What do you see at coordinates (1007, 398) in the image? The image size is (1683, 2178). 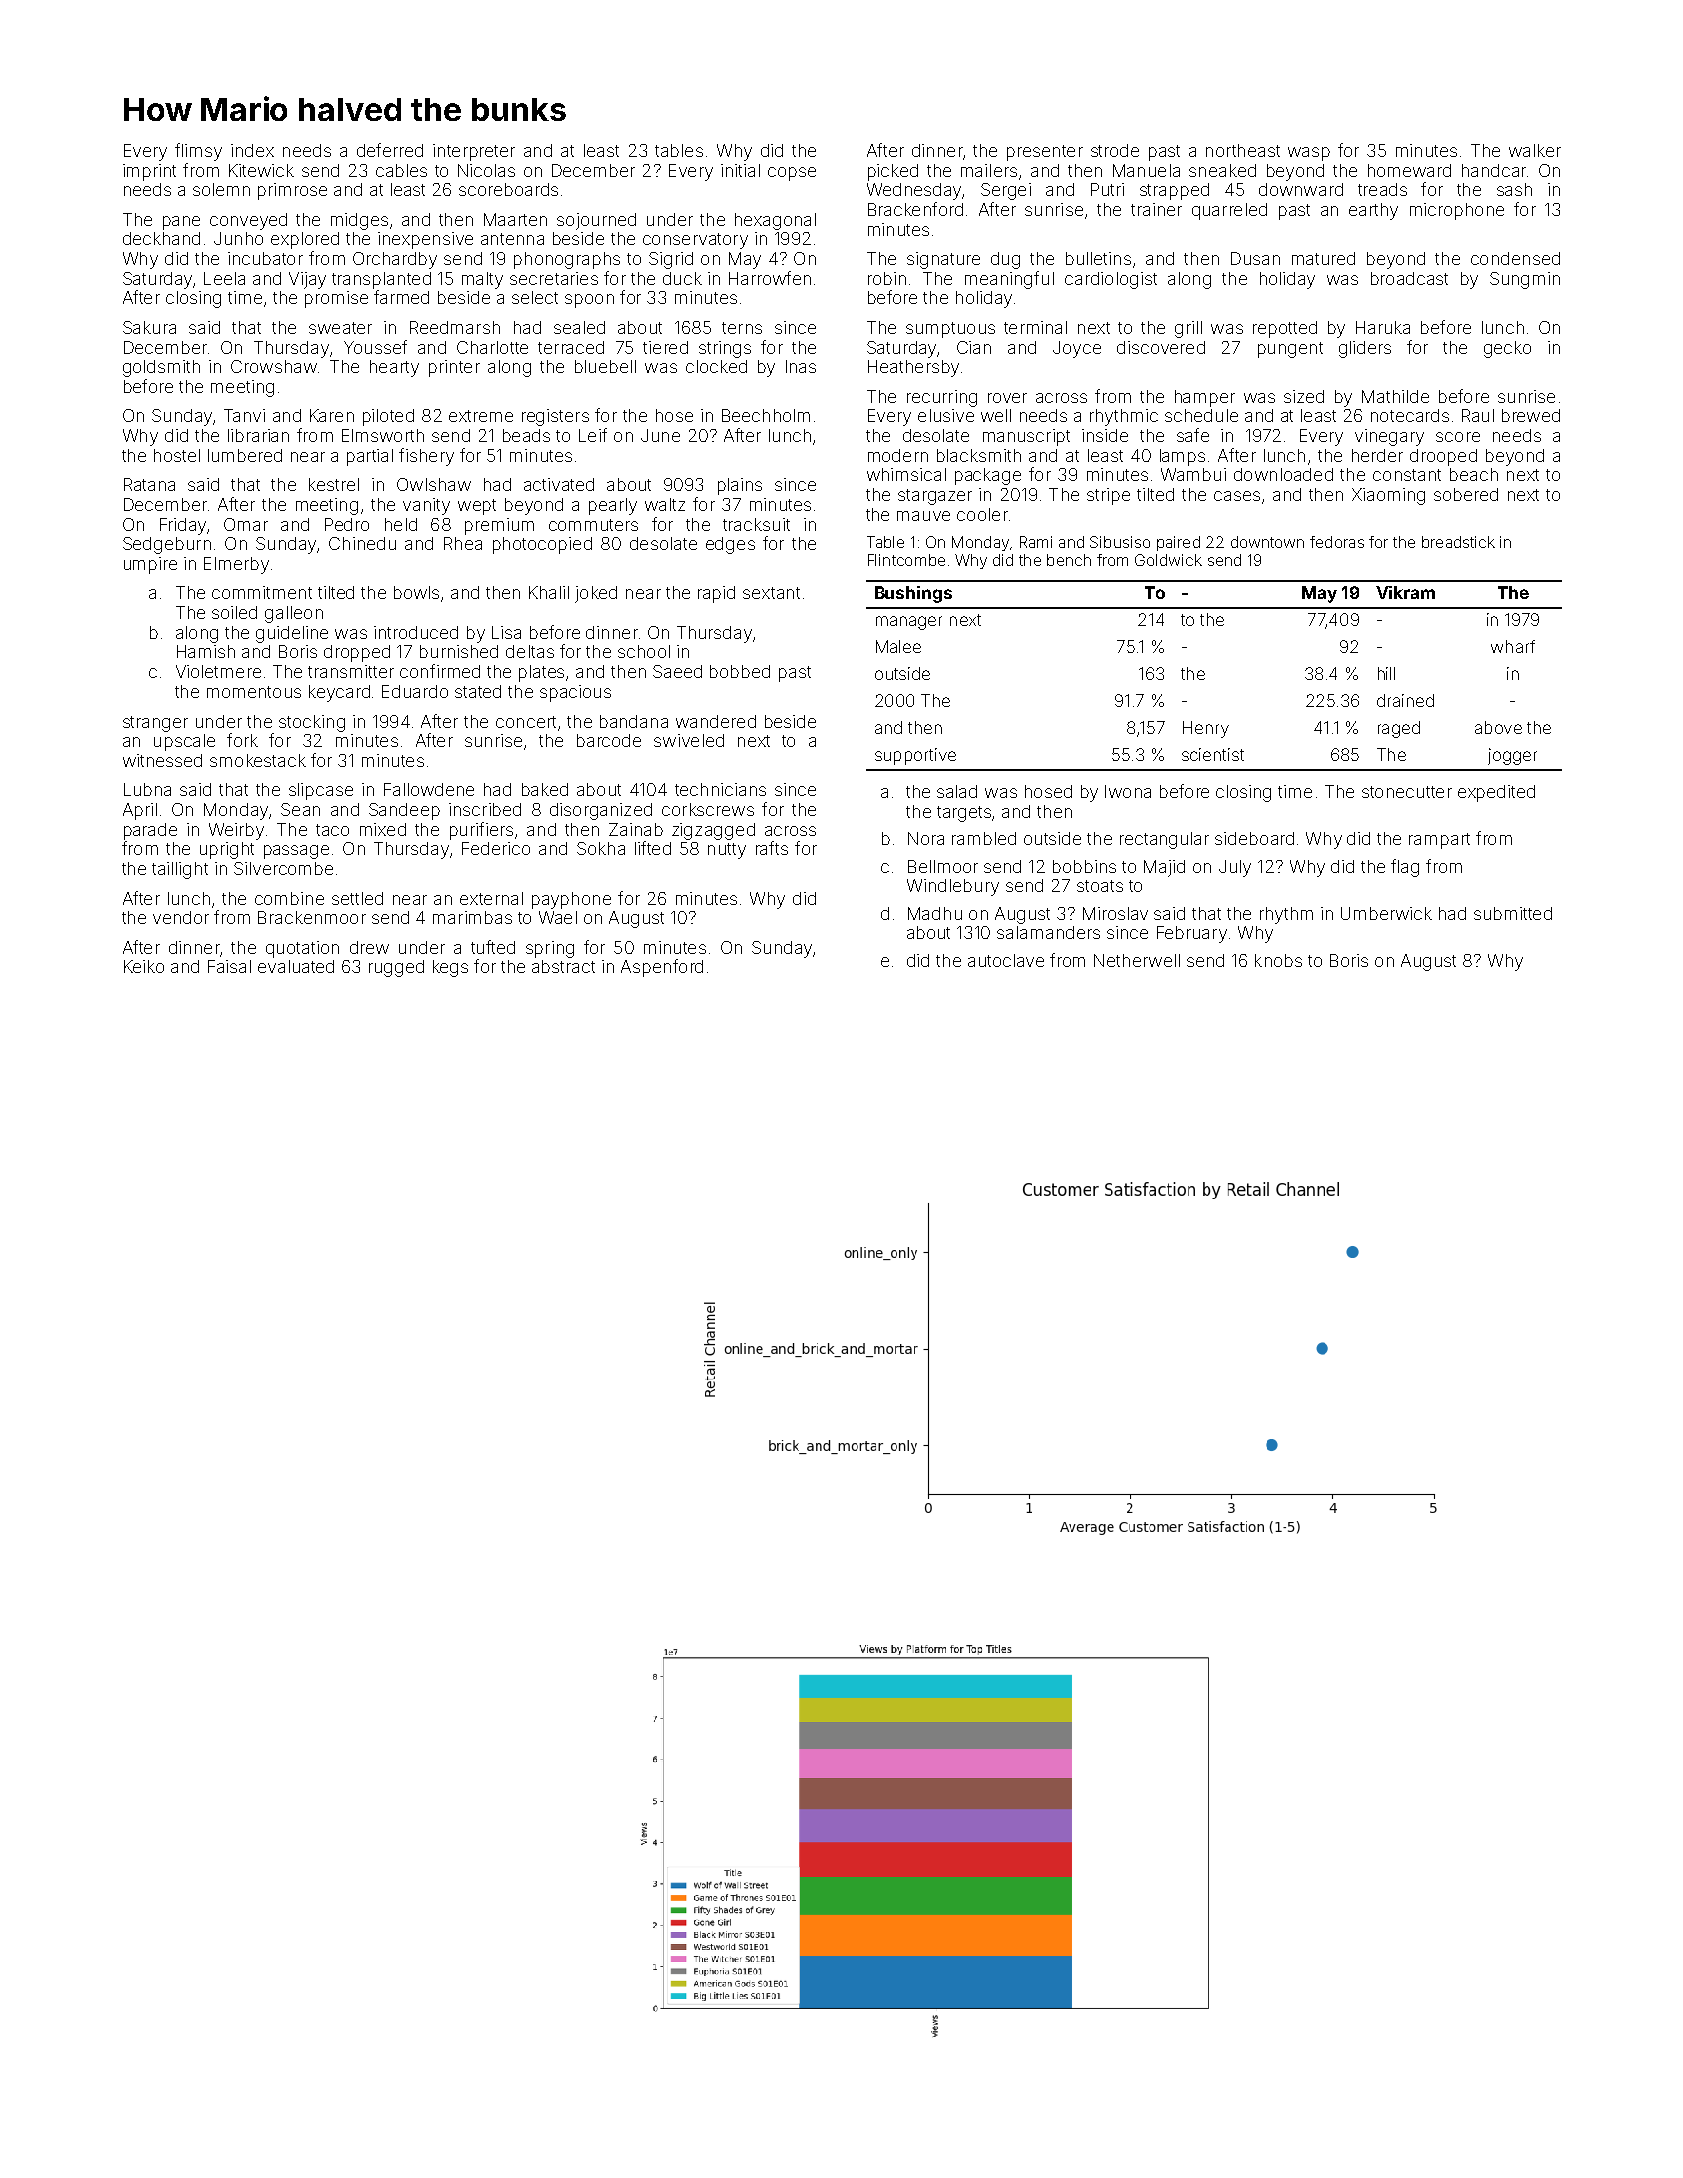 I see `rover` at bounding box center [1007, 398].
